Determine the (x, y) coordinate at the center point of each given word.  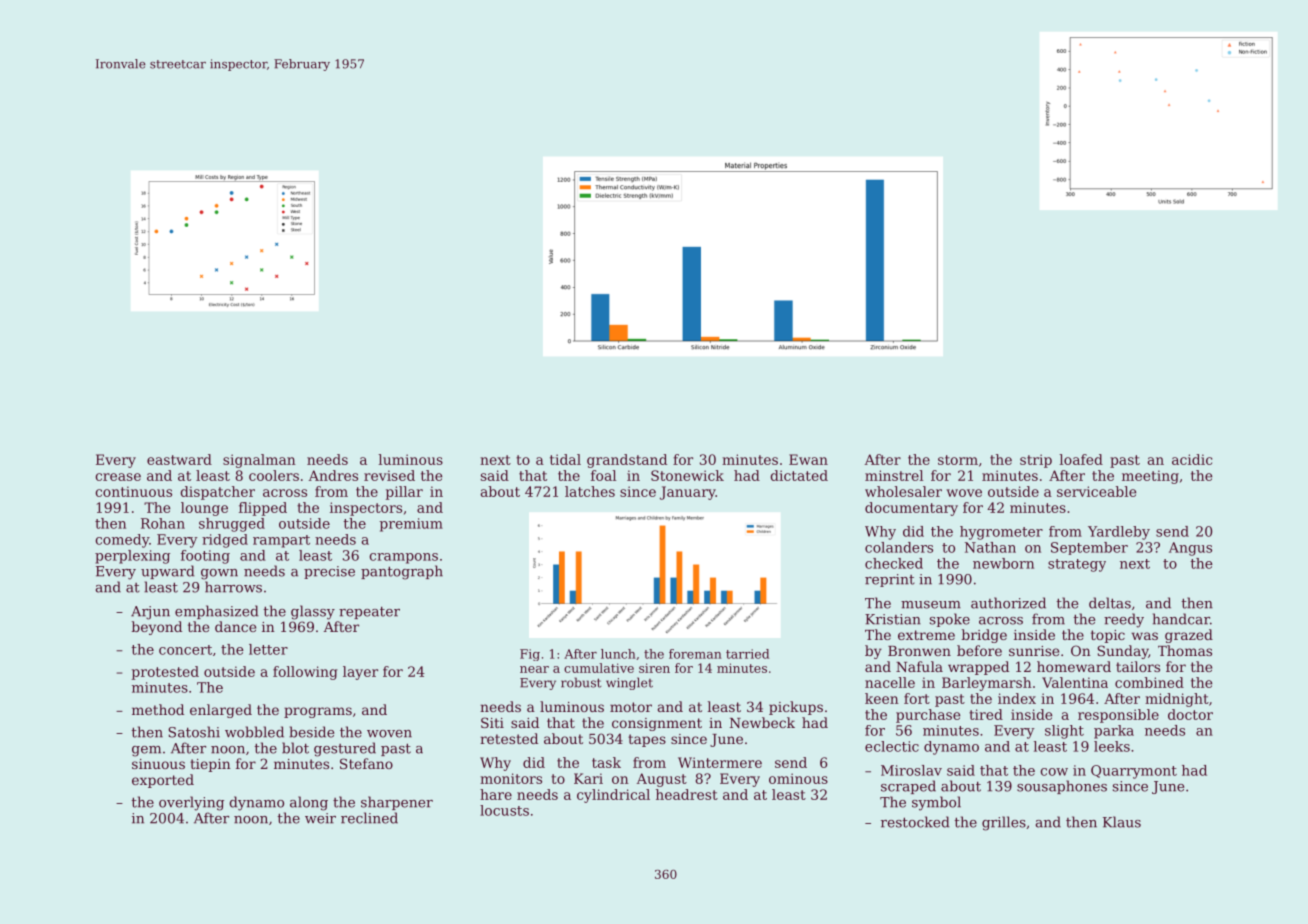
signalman (259, 461)
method (158, 709)
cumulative (599, 668)
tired (986, 714)
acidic (1192, 459)
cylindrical (613, 796)
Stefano (366, 763)
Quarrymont (1134, 772)
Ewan (808, 459)
